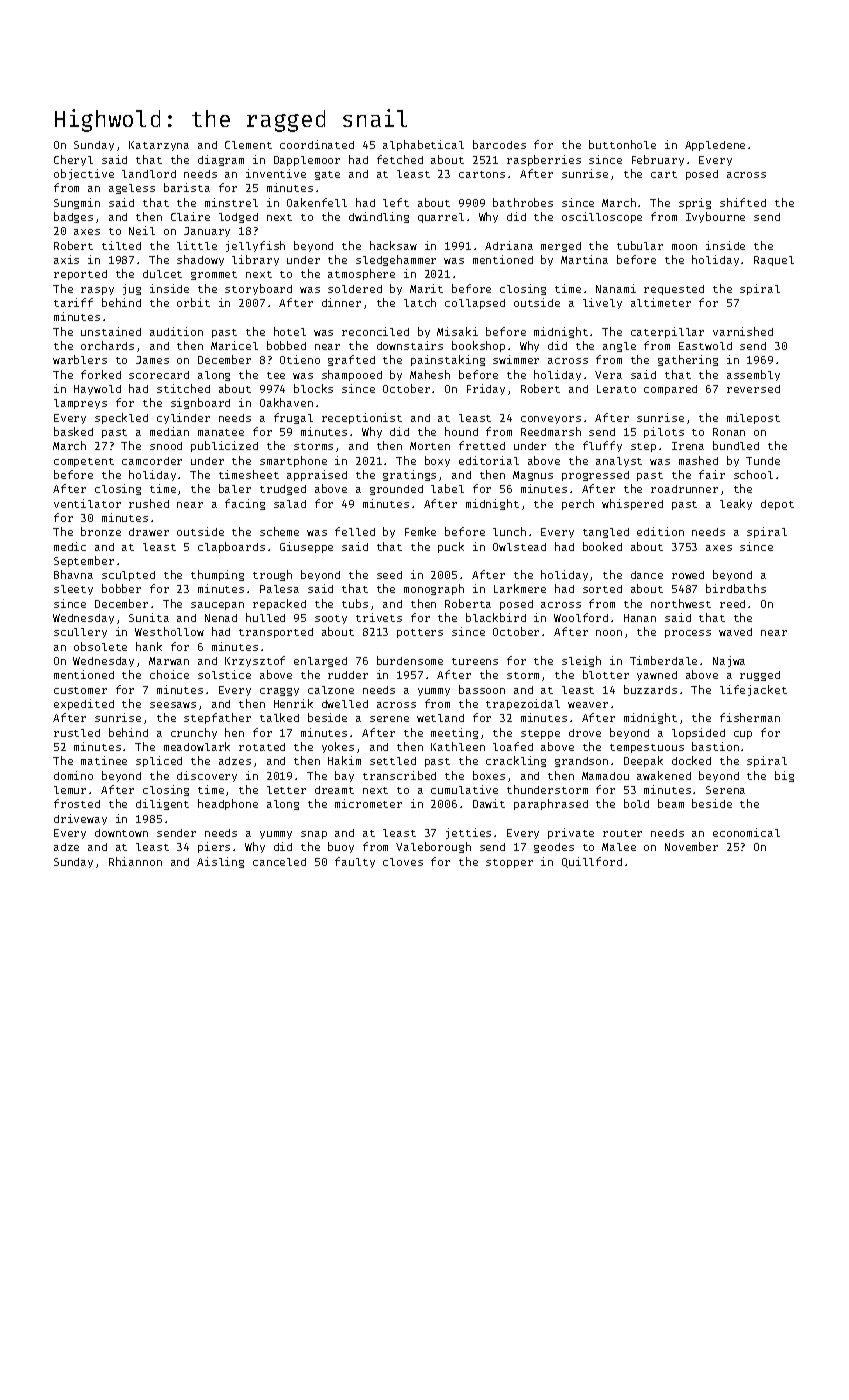 The width and height of the page is (849, 1400). What do you see at coordinates (176, 331) in the page?
I see `audition` at bounding box center [176, 331].
